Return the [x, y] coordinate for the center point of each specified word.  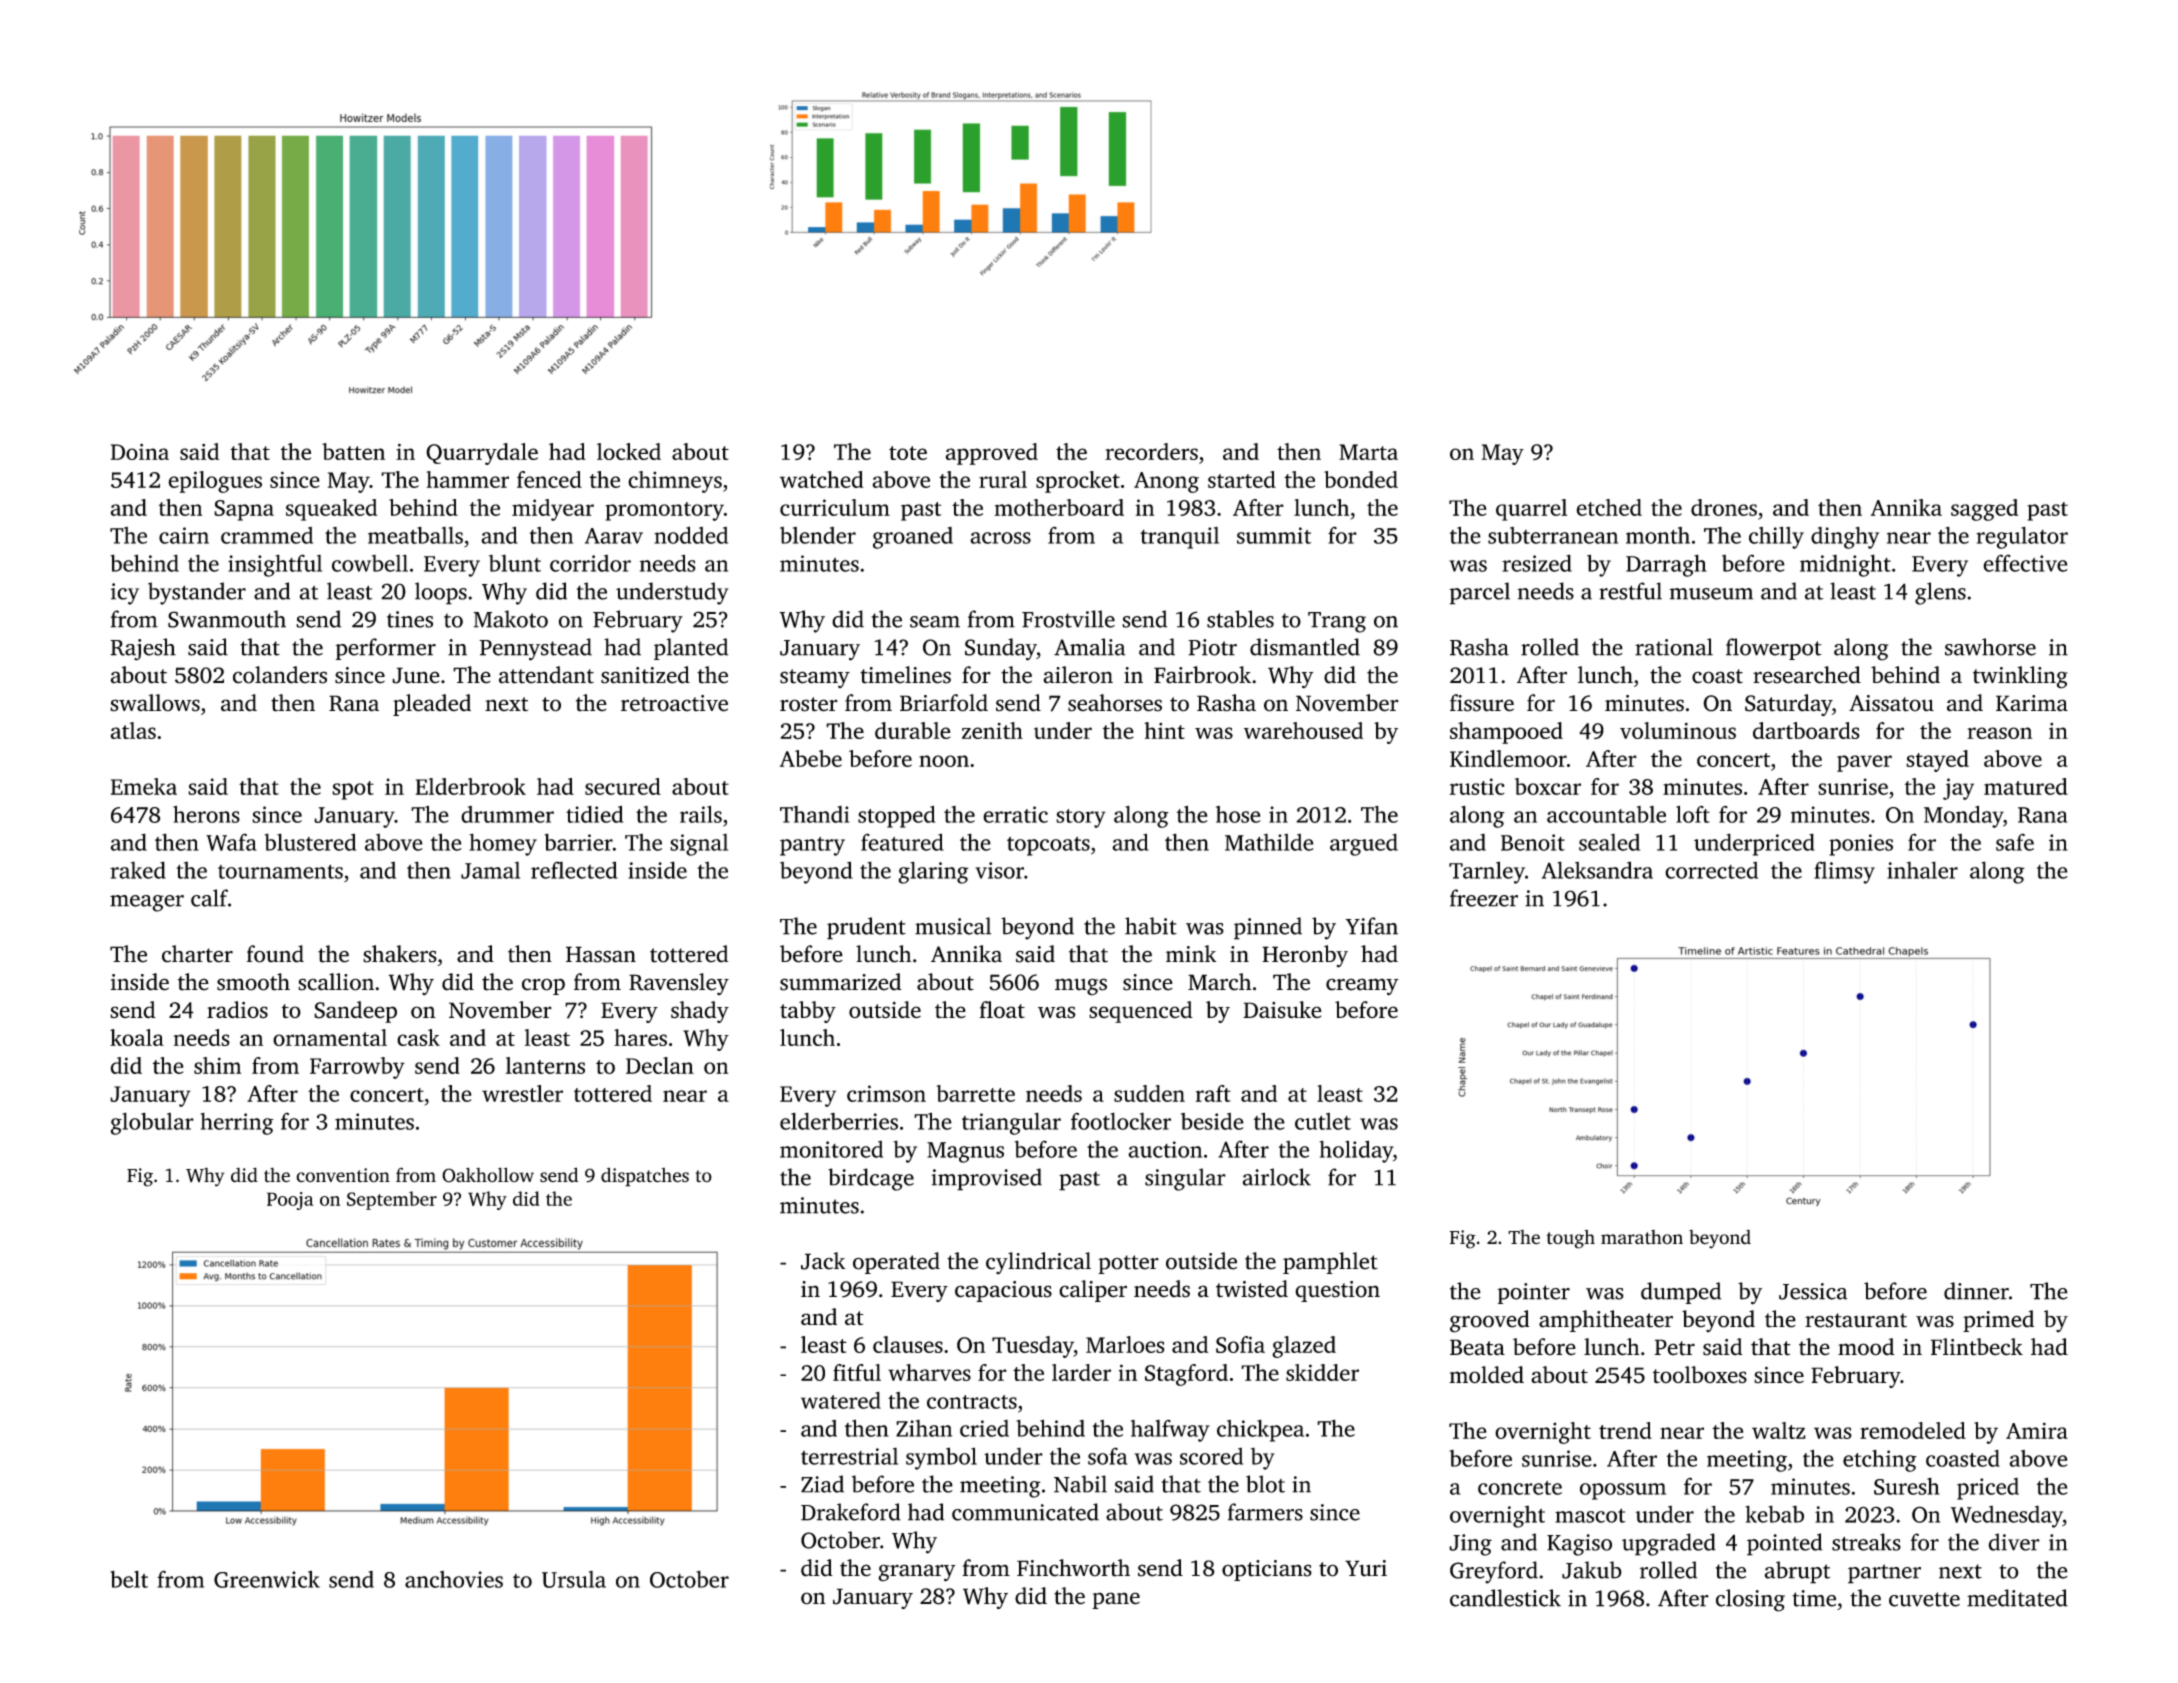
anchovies [454, 1579]
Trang [1337, 622]
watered [841, 1400]
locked [629, 451]
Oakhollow [488, 1175]
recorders [1151, 451]
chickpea [1260, 1430]
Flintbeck [1977, 1347]
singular [1185, 1179]
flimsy [1844, 872]
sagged [1984, 510]
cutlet [1323, 1121]
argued [1364, 844]
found [275, 954]
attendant [546, 675]
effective [2025, 563]
